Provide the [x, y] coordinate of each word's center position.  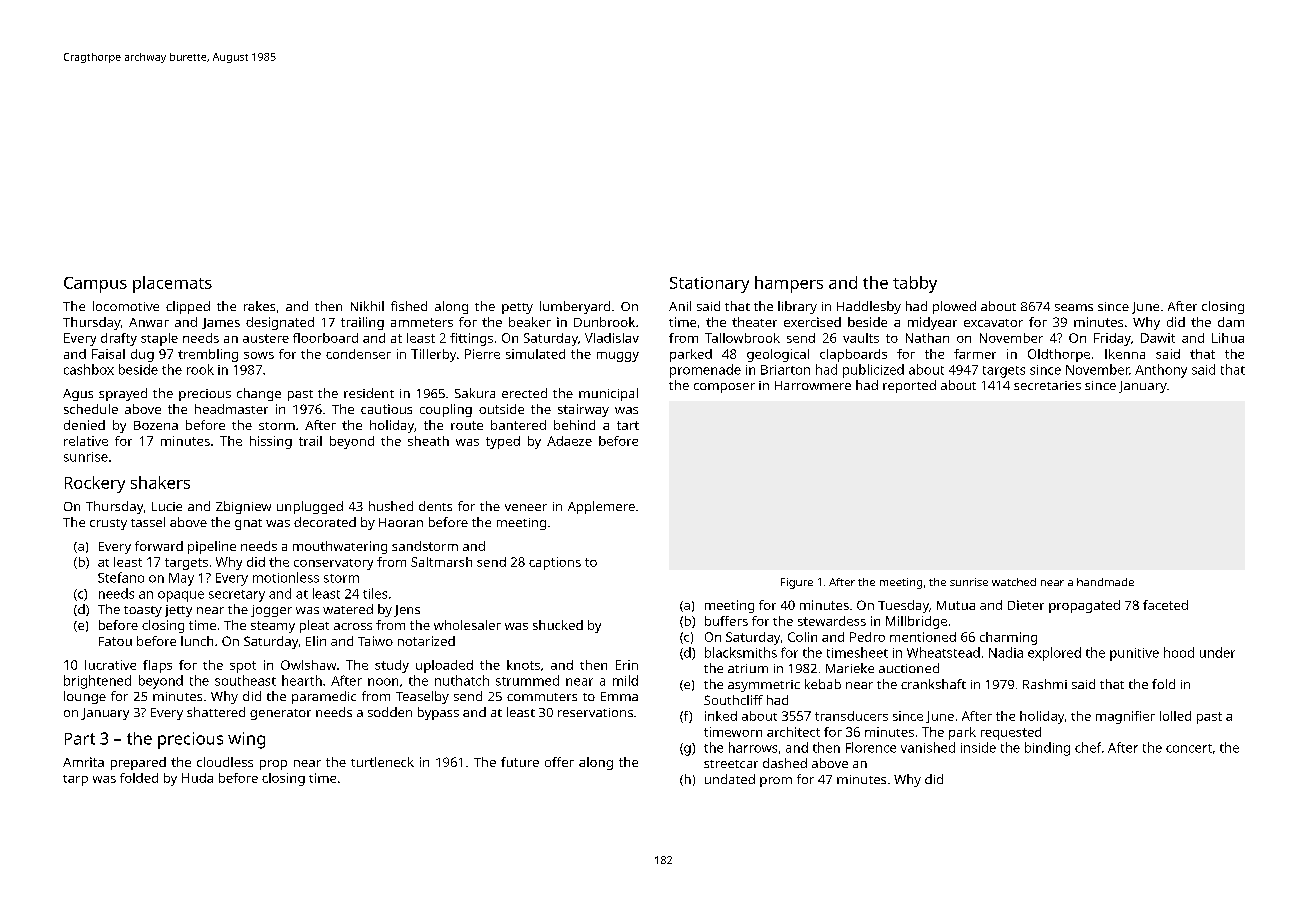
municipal [608, 394]
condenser [358, 354]
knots [523, 665]
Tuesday [903, 606]
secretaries [1047, 385]
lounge [85, 697]
